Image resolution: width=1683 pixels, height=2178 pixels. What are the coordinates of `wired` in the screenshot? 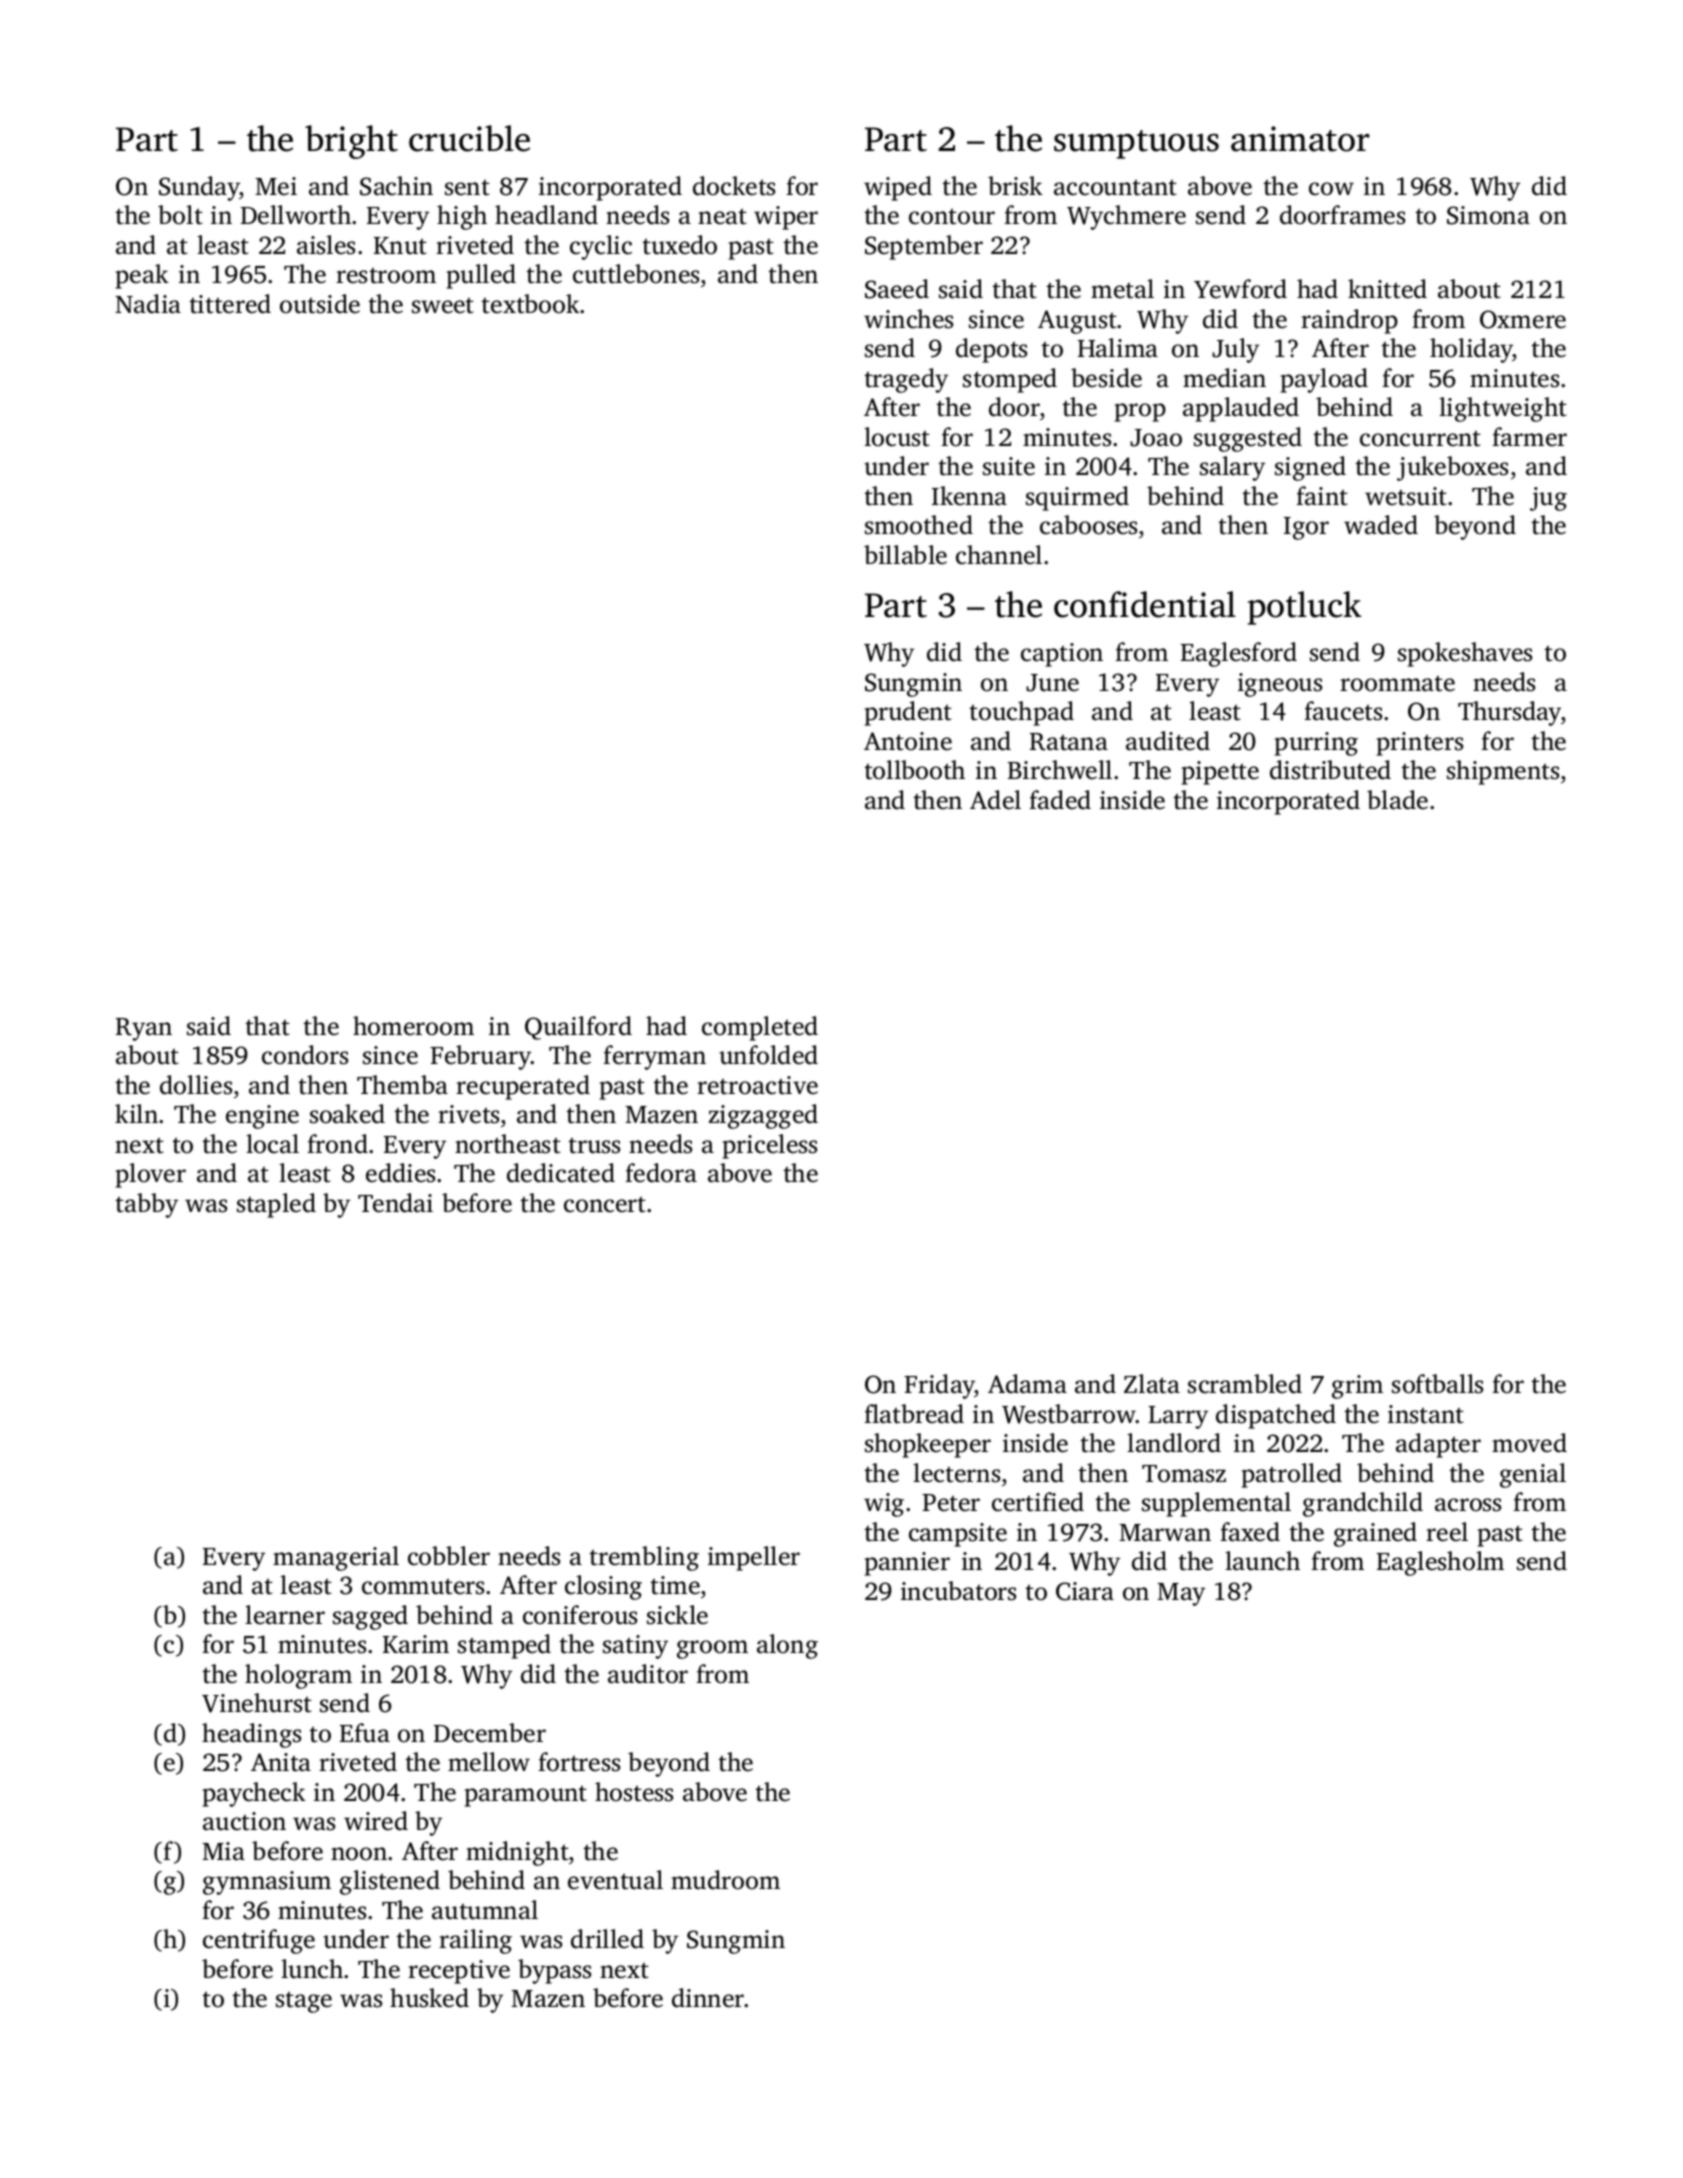 It's located at (376, 1821).
